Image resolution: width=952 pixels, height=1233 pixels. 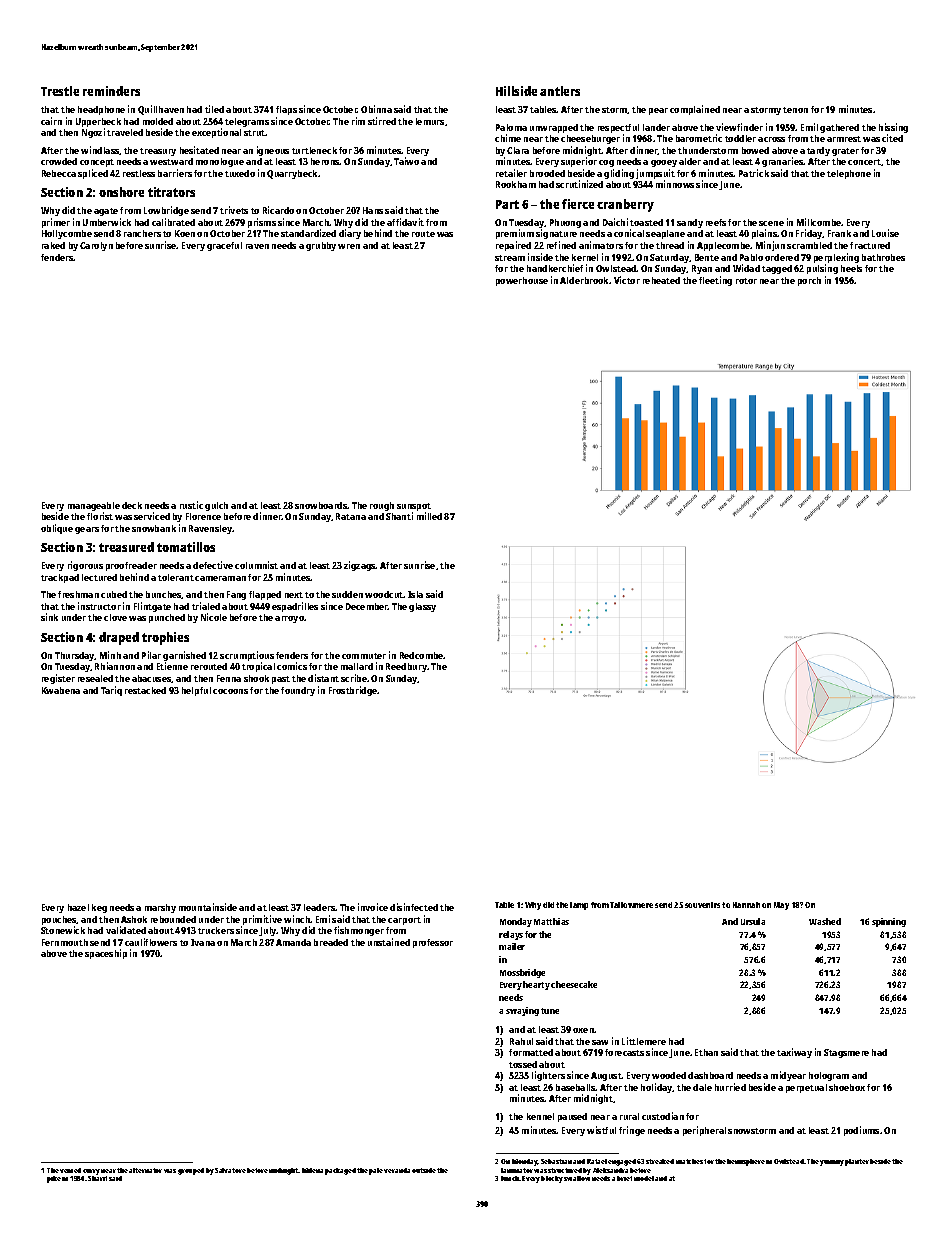 I want to click on scene, so click(x=771, y=223).
